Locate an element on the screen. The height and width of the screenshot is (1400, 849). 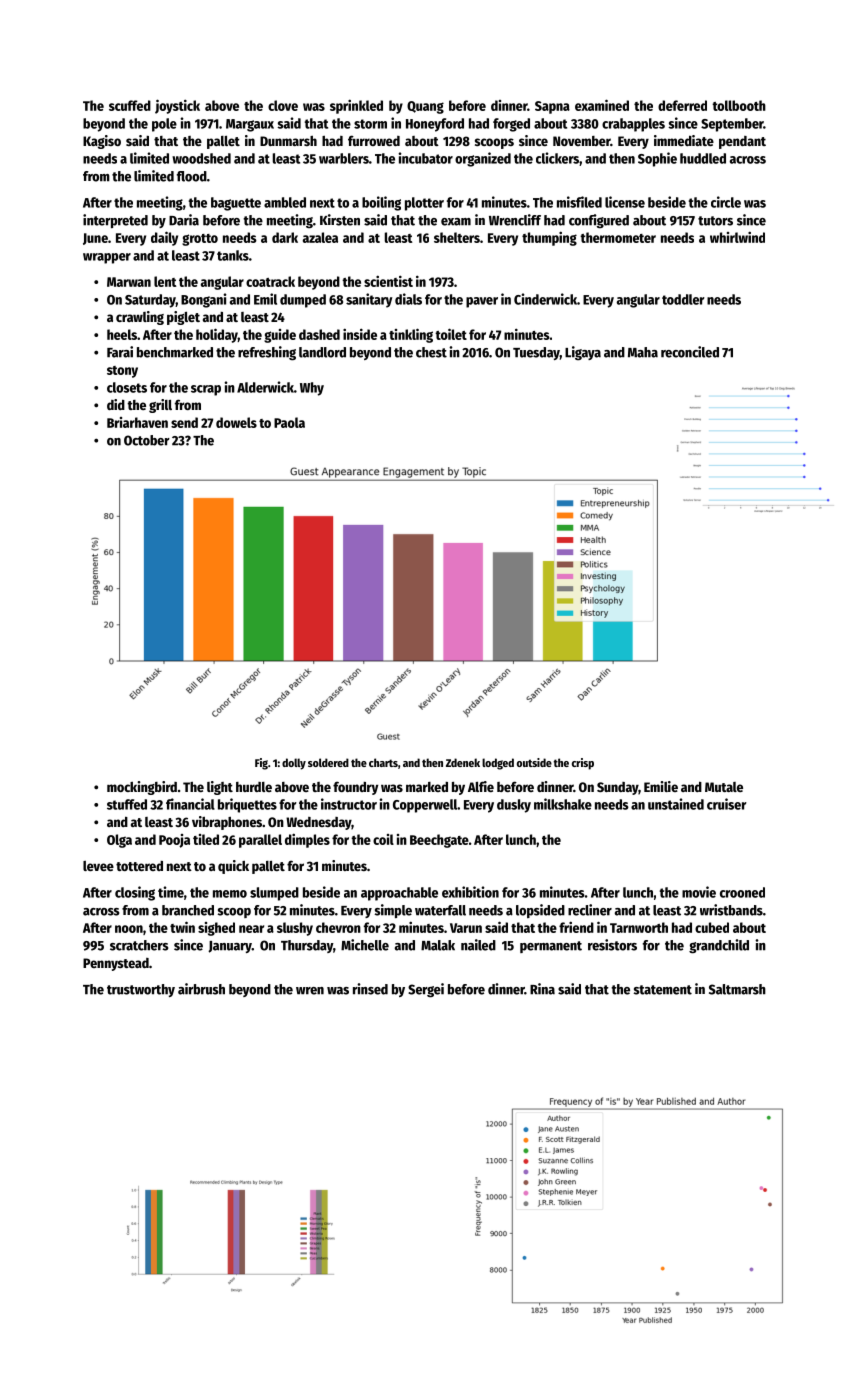
incubator is located at coordinates (425, 158).
